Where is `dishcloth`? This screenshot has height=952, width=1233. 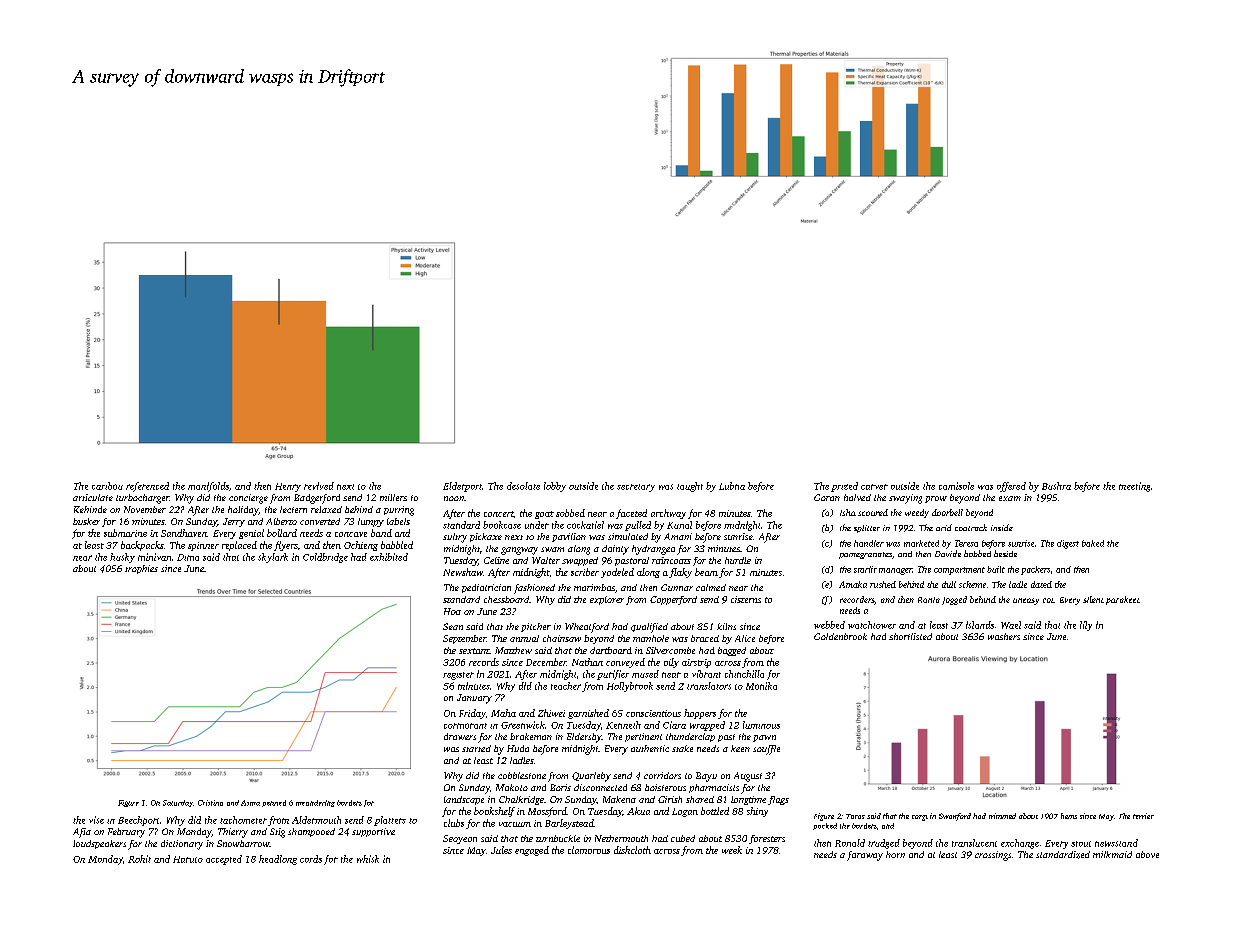 dishcloth is located at coordinates (632, 850).
